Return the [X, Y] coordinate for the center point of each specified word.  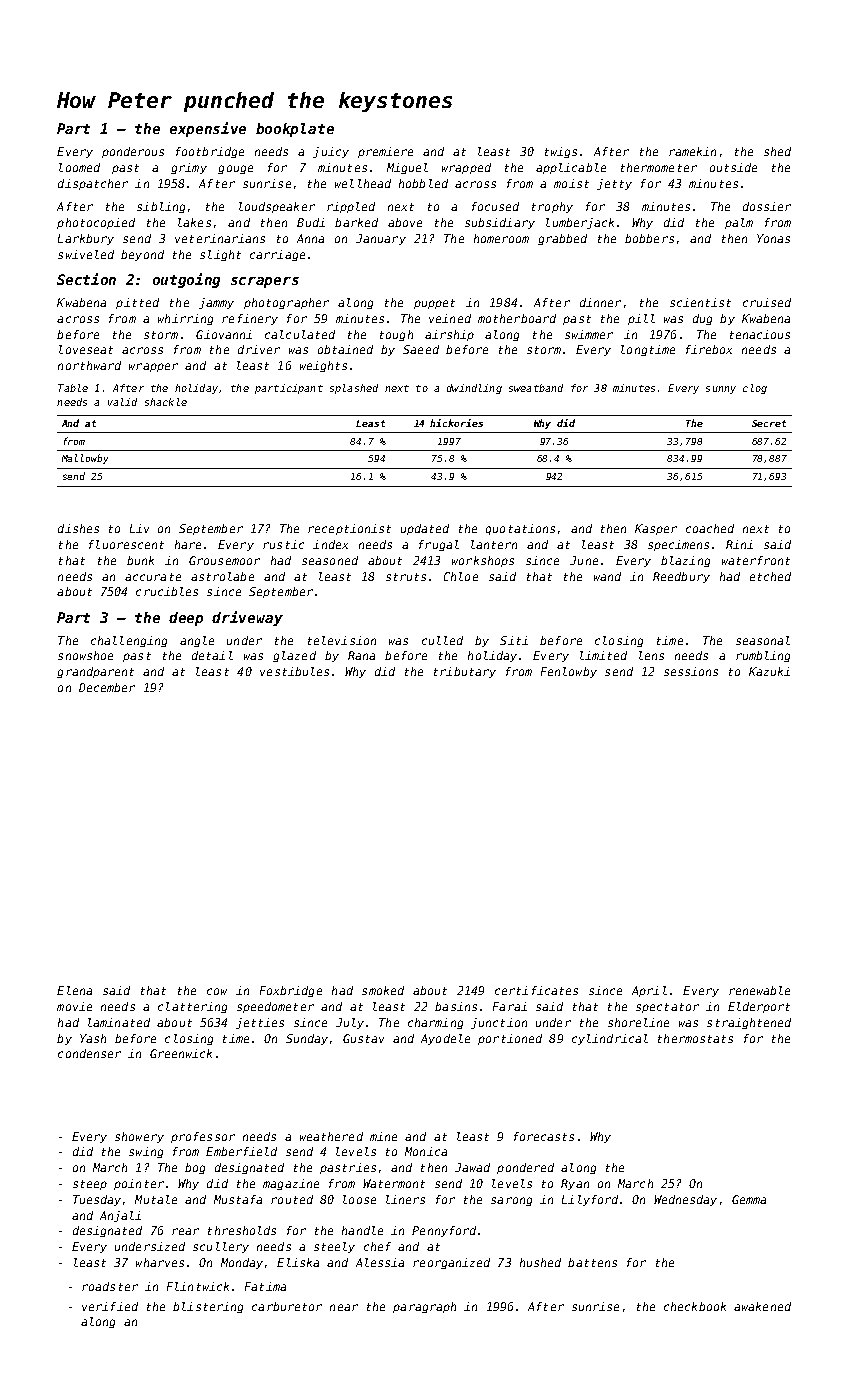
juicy [331, 152]
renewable [759, 990]
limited [603, 655]
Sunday [307, 1039]
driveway [247, 618]
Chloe [461, 576]
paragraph [424, 1307]
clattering [192, 1007]
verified [110, 1306]
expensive [208, 129]
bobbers [649, 238]
